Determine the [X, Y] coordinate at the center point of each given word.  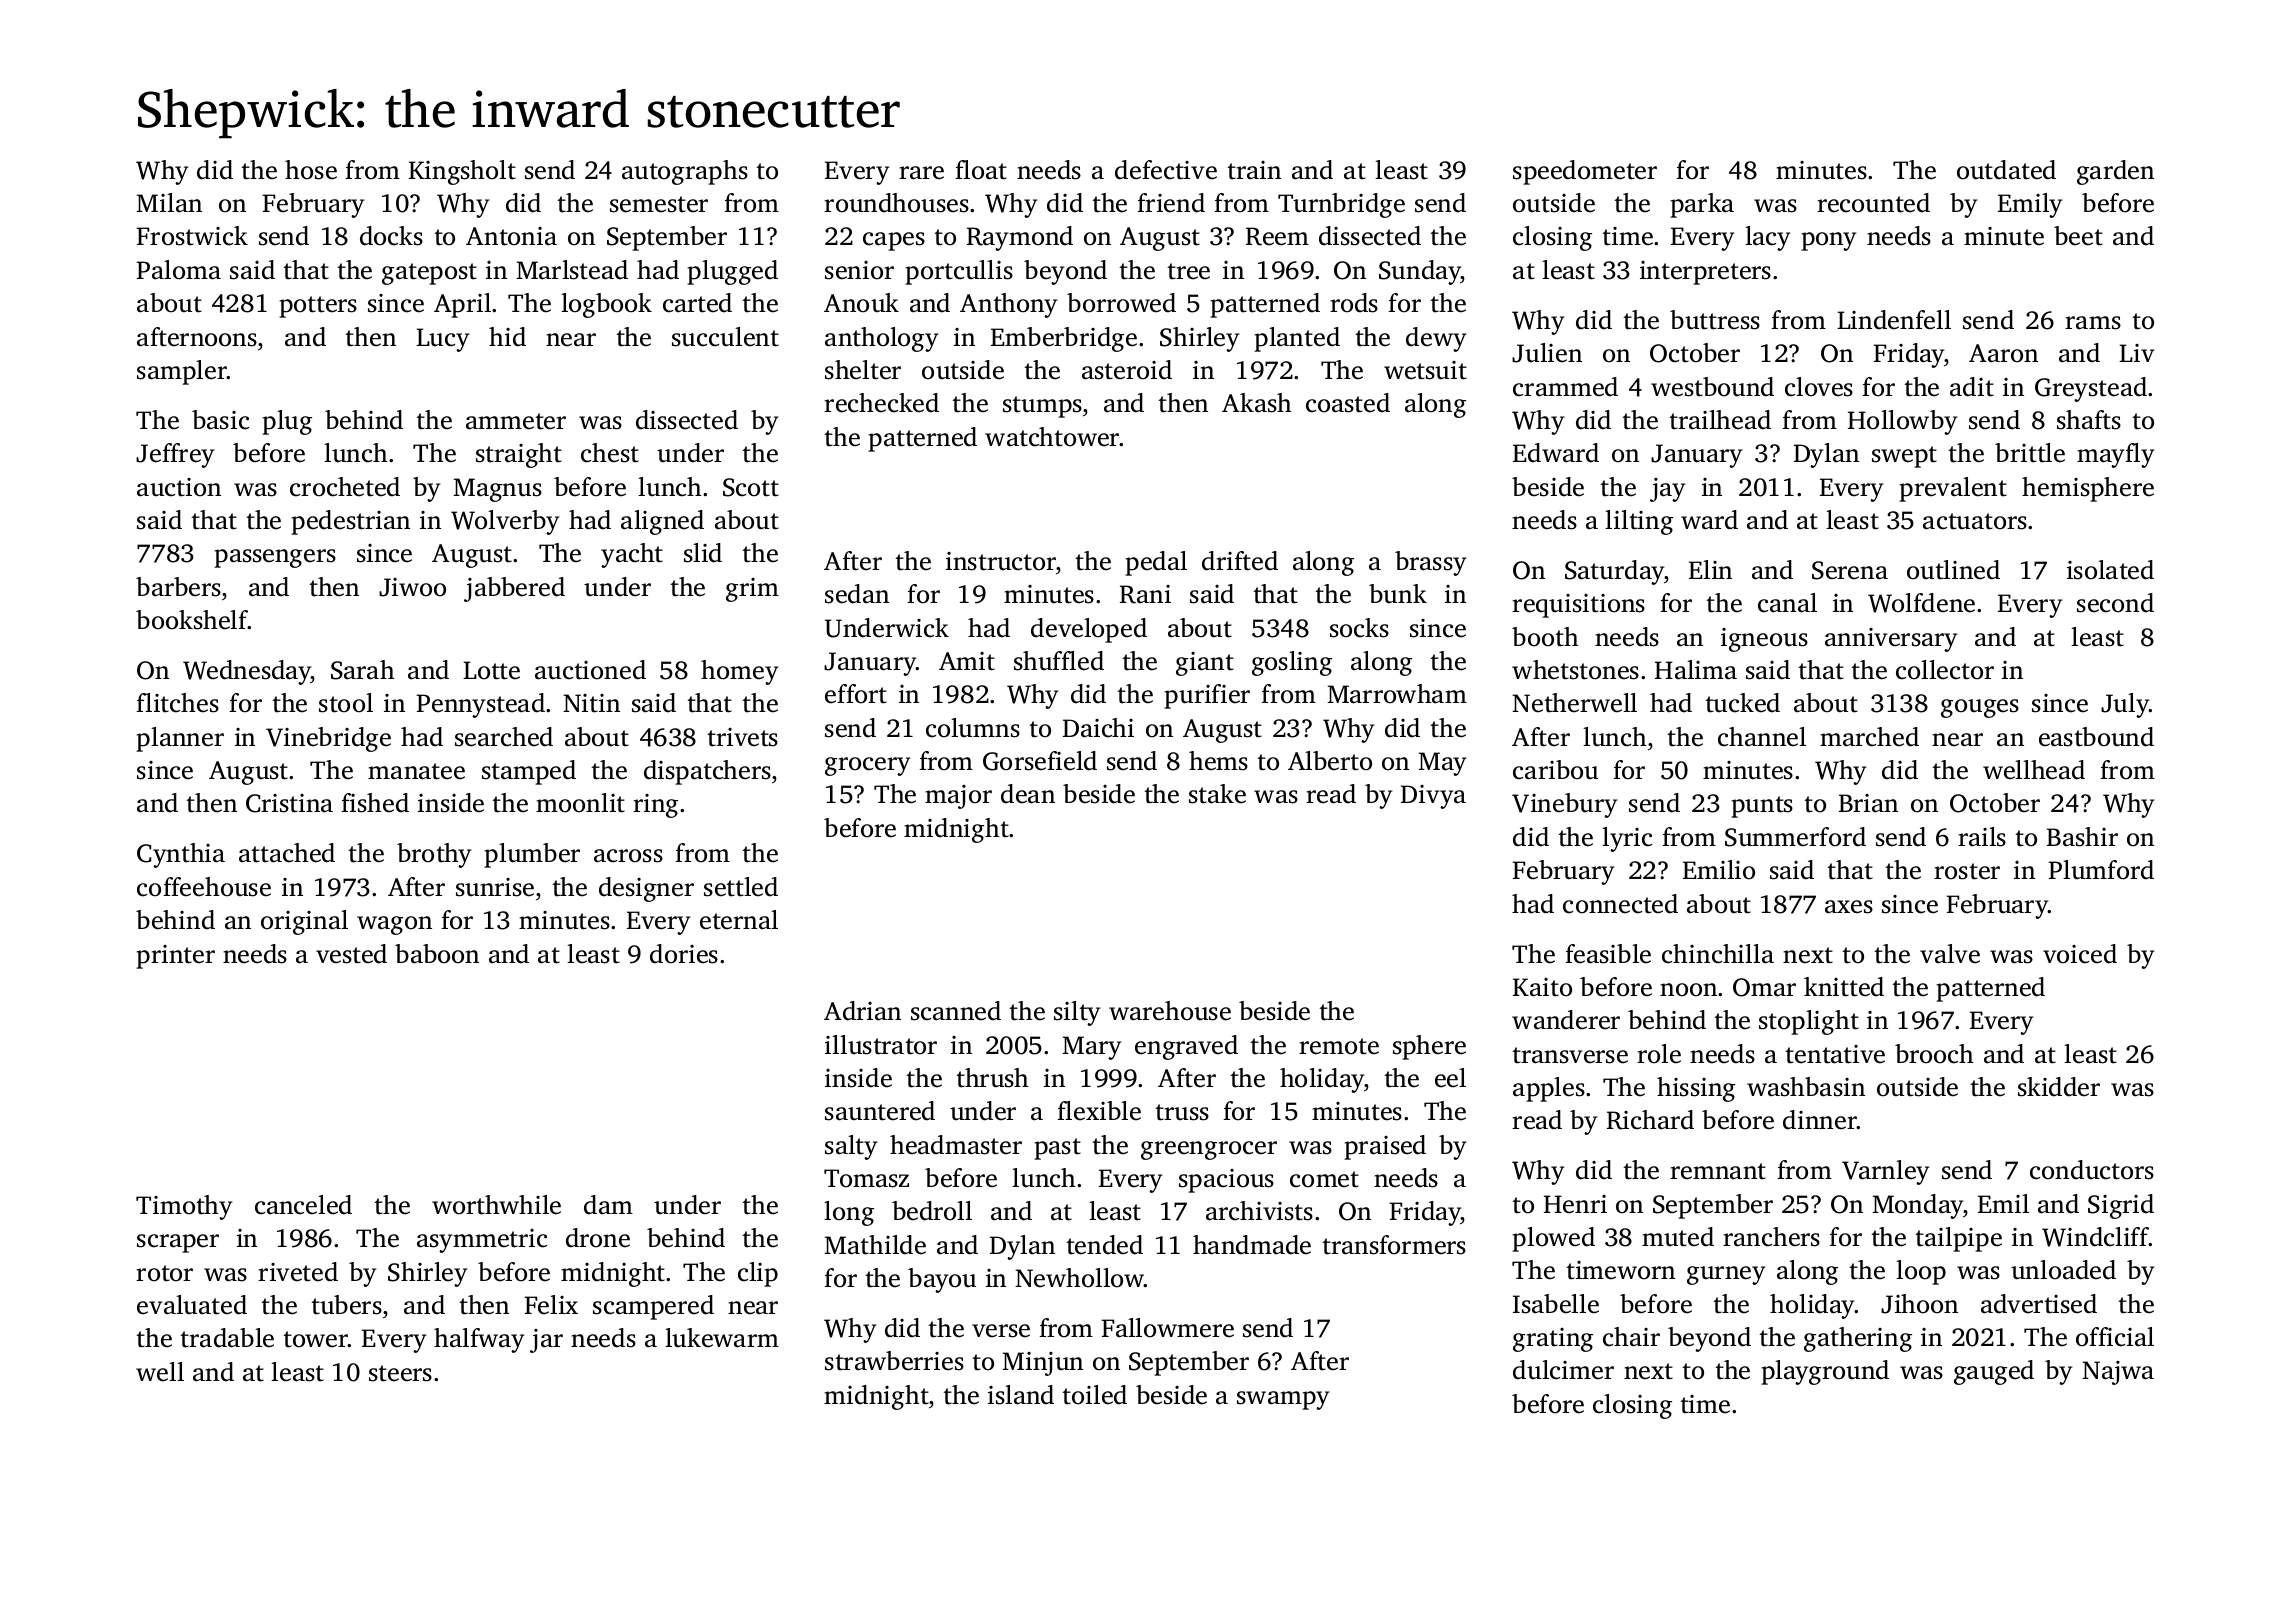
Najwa [2118, 1373]
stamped [529, 772]
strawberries [894, 1361]
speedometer [1585, 172]
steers [400, 1373]
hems [1218, 761]
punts [1762, 807]
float [981, 170]
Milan [169, 203]
